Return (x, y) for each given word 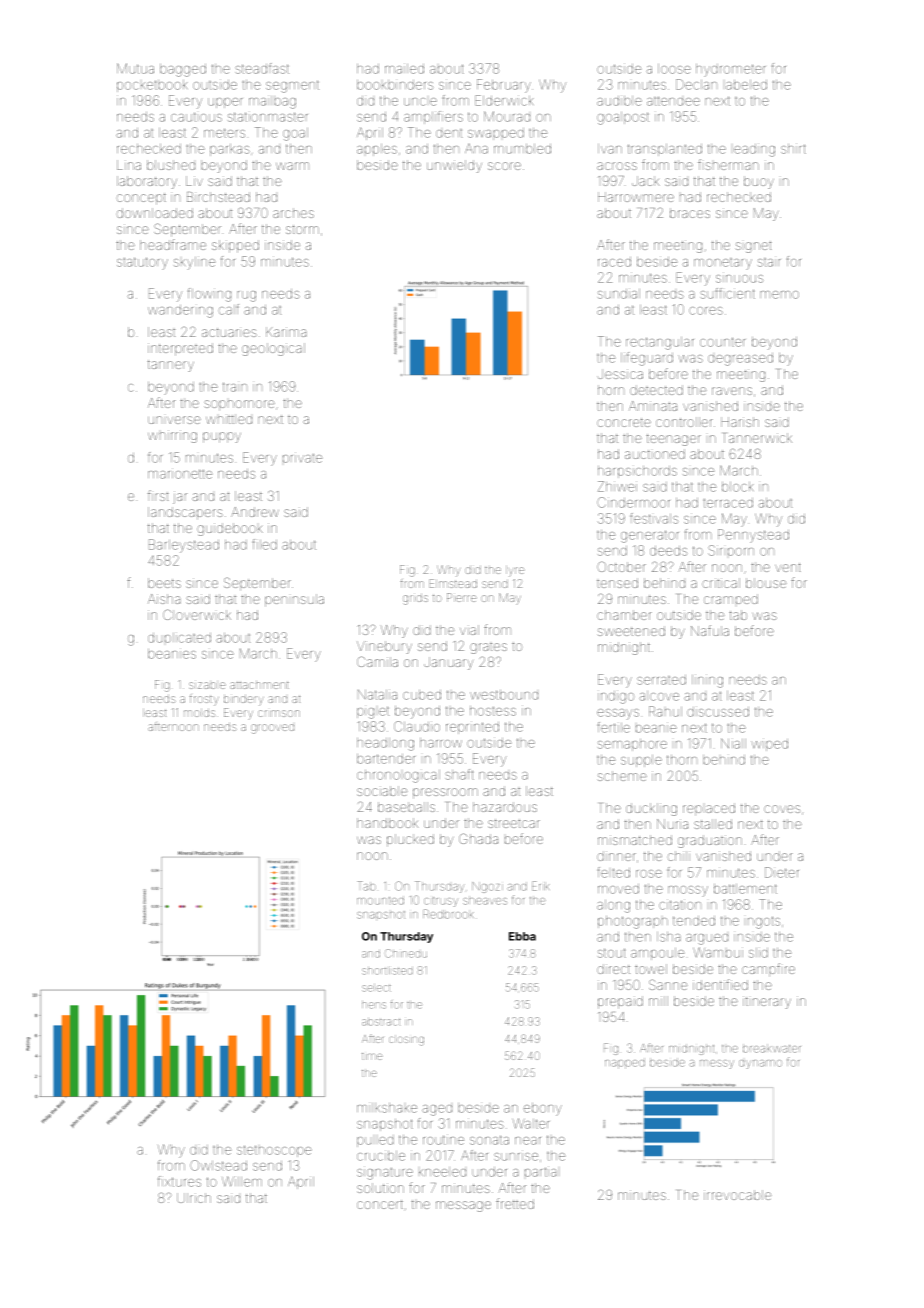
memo (779, 295)
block (737, 487)
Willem (242, 1181)
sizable (207, 685)
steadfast (262, 68)
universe (174, 420)
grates (488, 648)
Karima (286, 332)
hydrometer (730, 70)
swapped (496, 134)
